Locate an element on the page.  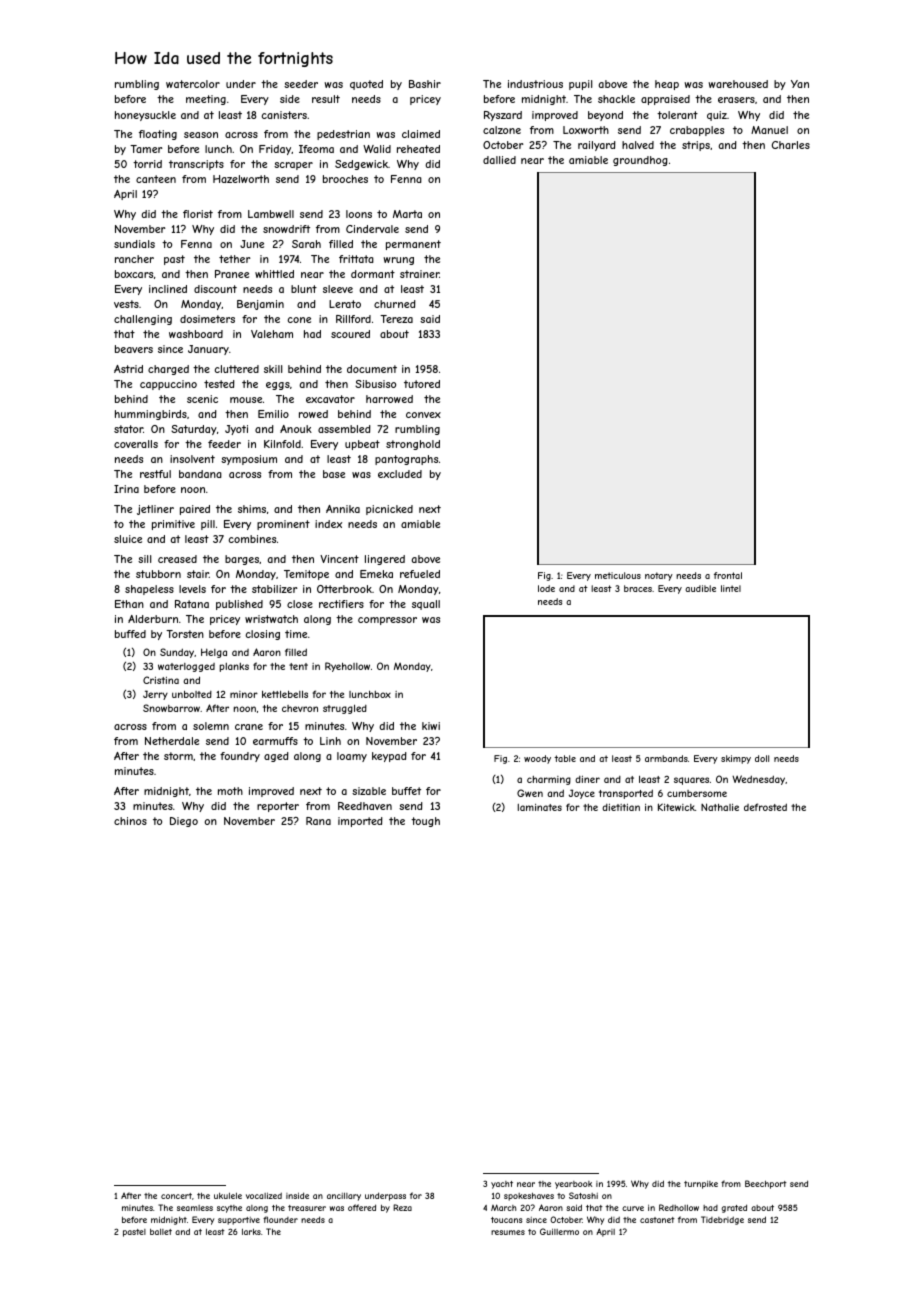
concert is located at coordinates (176, 1196).
